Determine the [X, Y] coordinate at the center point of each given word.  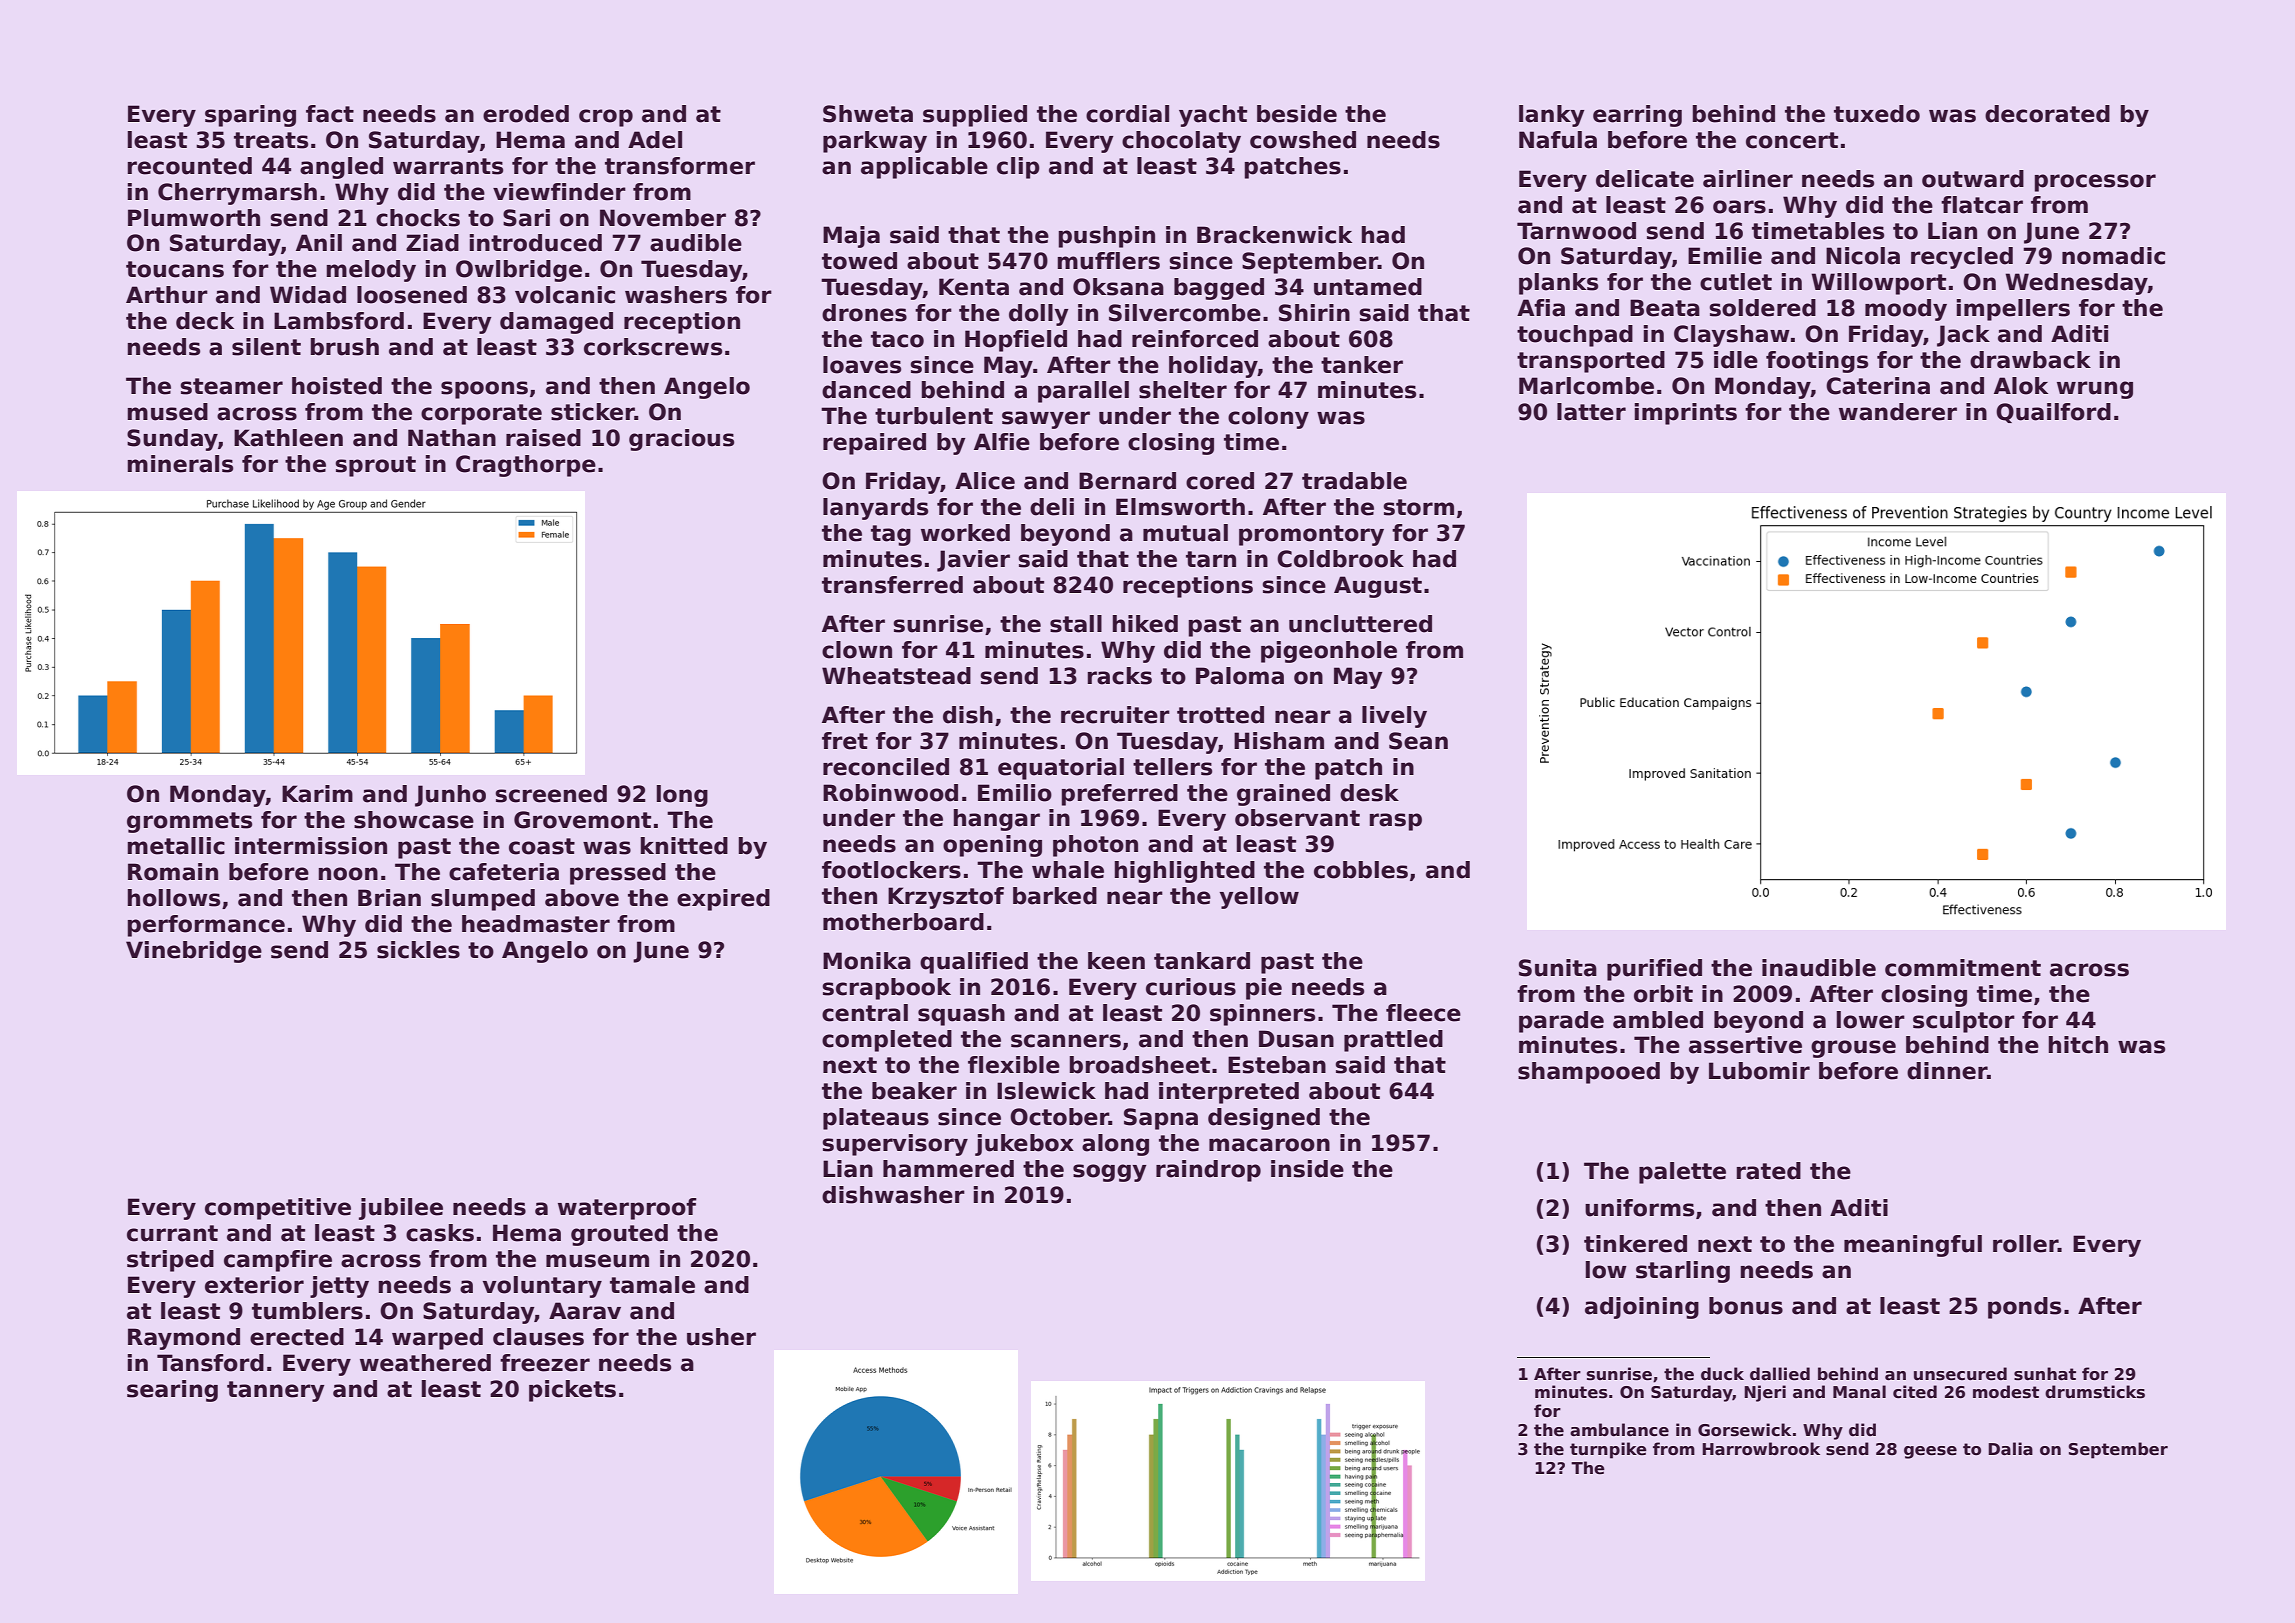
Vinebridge [194, 952]
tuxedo [1877, 114]
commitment [1963, 968]
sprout [375, 466]
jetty [339, 1287]
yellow [1259, 898]
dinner [1947, 1071]
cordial [1127, 114]
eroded [526, 114]
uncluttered [1360, 624]
